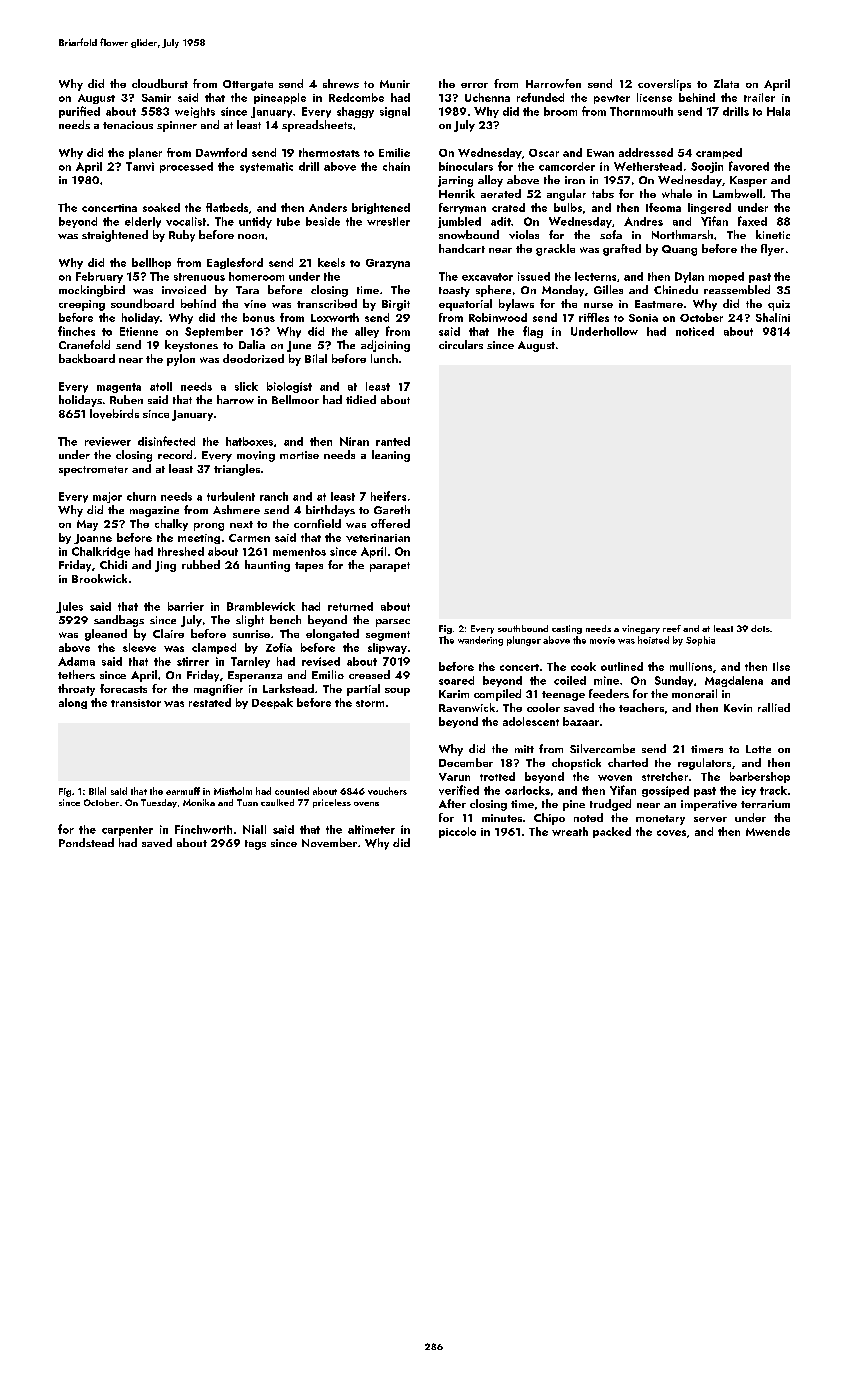 Image resolution: width=849 pixels, height=1400 pixels. What do you see at coordinates (393, 441) in the screenshot?
I see `ranted` at bounding box center [393, 441].
